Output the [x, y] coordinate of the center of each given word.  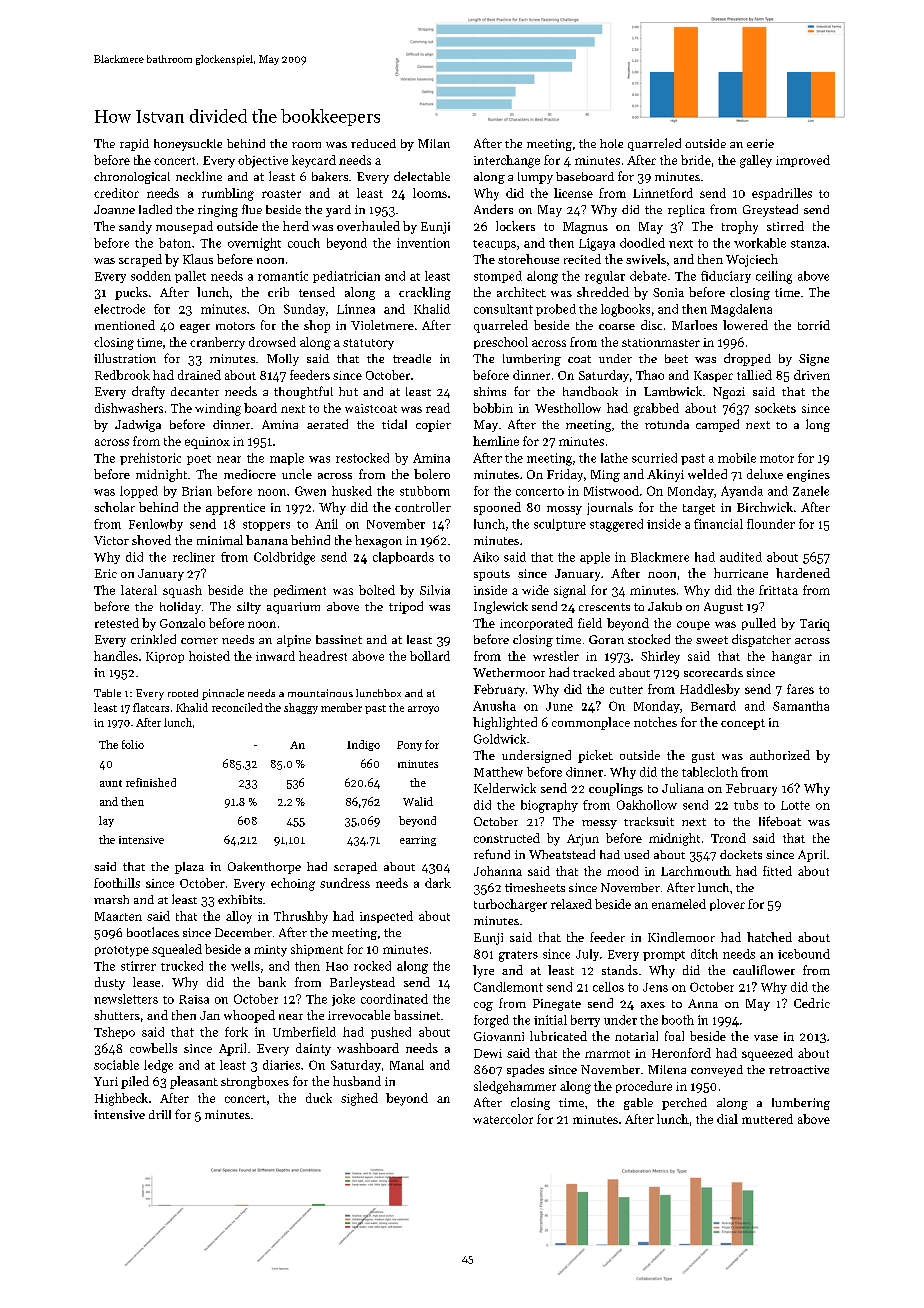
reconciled [237, 707]
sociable [116, 1065]
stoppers [266, 526]
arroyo [423, 710]
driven [812, 375]
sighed [359, 1099]
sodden [151, 276]
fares [800, 689]
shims [490, 391]
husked [352, 491]
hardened [803, 573]
